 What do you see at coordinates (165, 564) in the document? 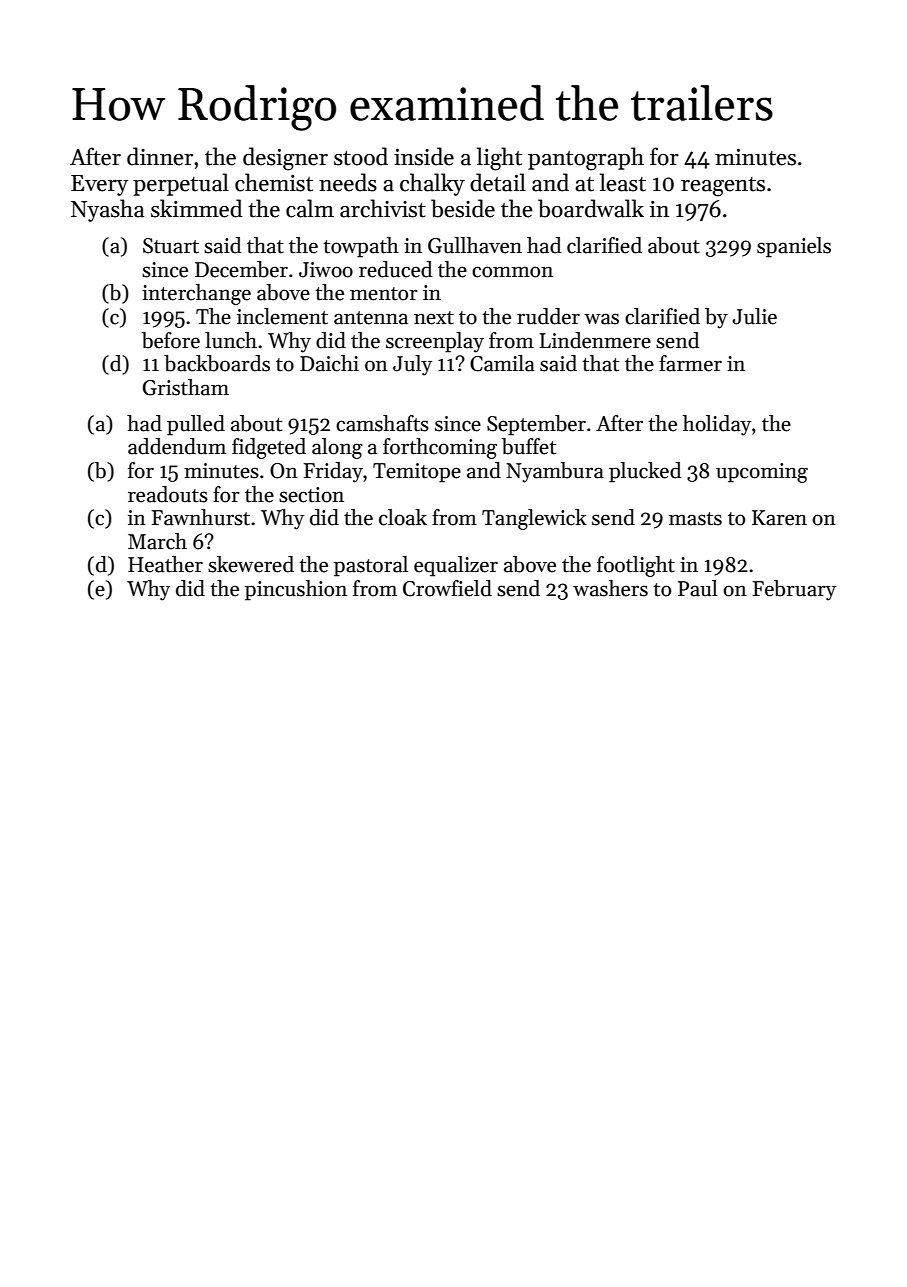
I see `Heather` at bounding box center [165, 564].
